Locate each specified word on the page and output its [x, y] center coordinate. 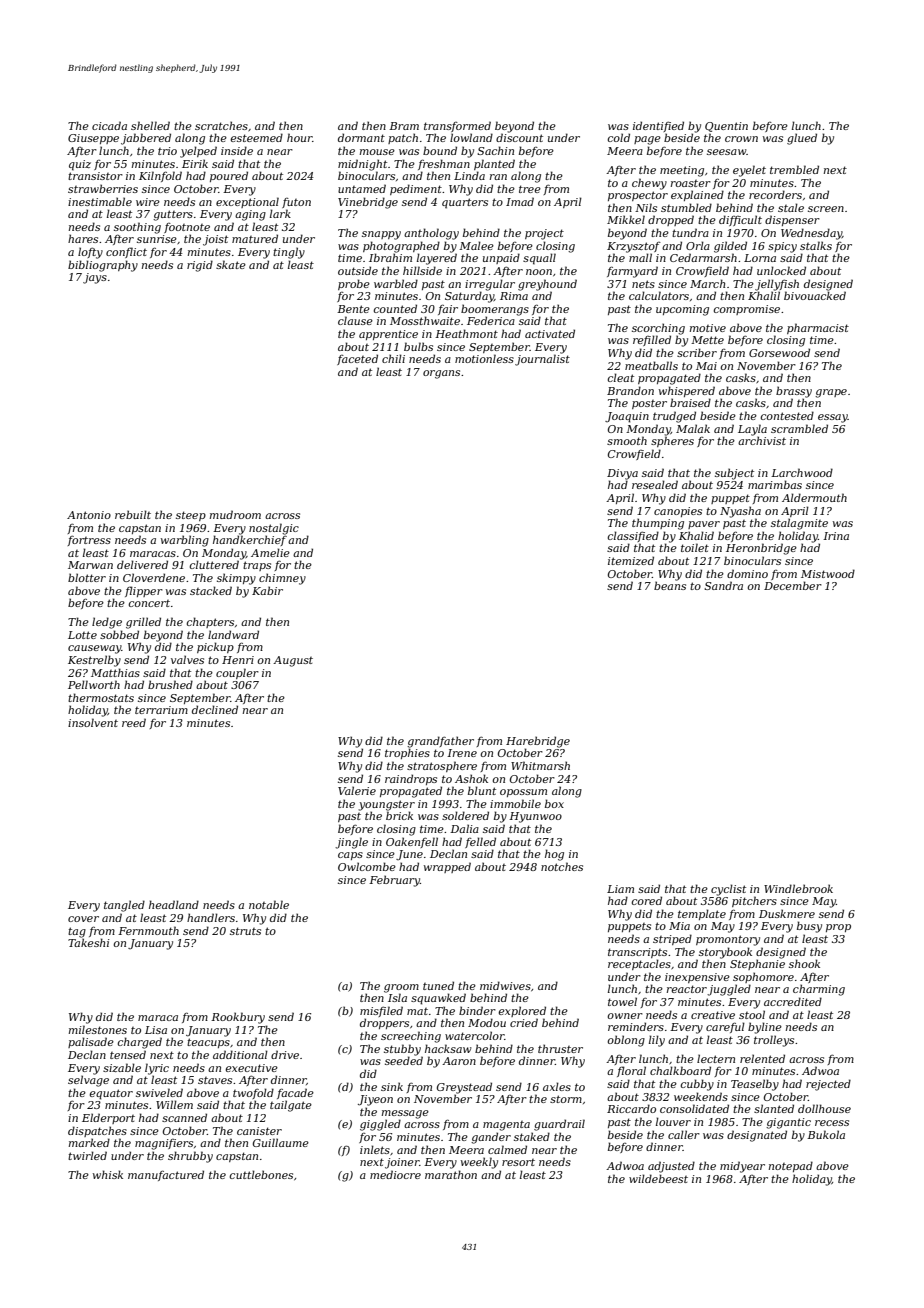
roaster [691, 183]
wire [148, 202]
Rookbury [238, 1018]
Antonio [89, 515]
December [793, 585]
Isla [397, 997]
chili [393, 358]
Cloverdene [154, 577]
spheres [672, 441]
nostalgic [274, 529]
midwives [505, 985]
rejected [828, 1085]
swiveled [159, 1092]
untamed [362, 188]
